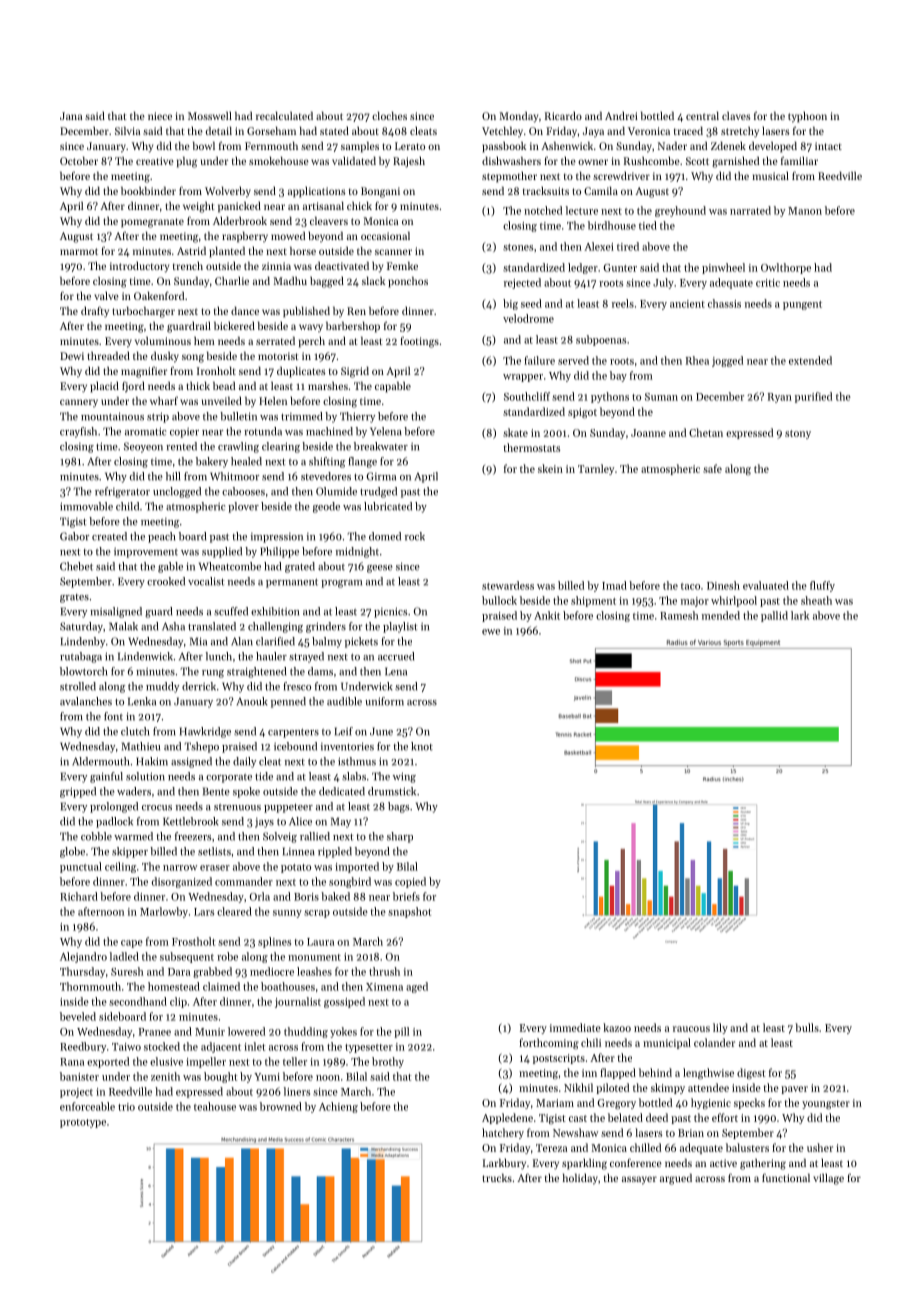  Describe the element at coordinates (415, 536) in the screenshot. I see `rock` at that location.
